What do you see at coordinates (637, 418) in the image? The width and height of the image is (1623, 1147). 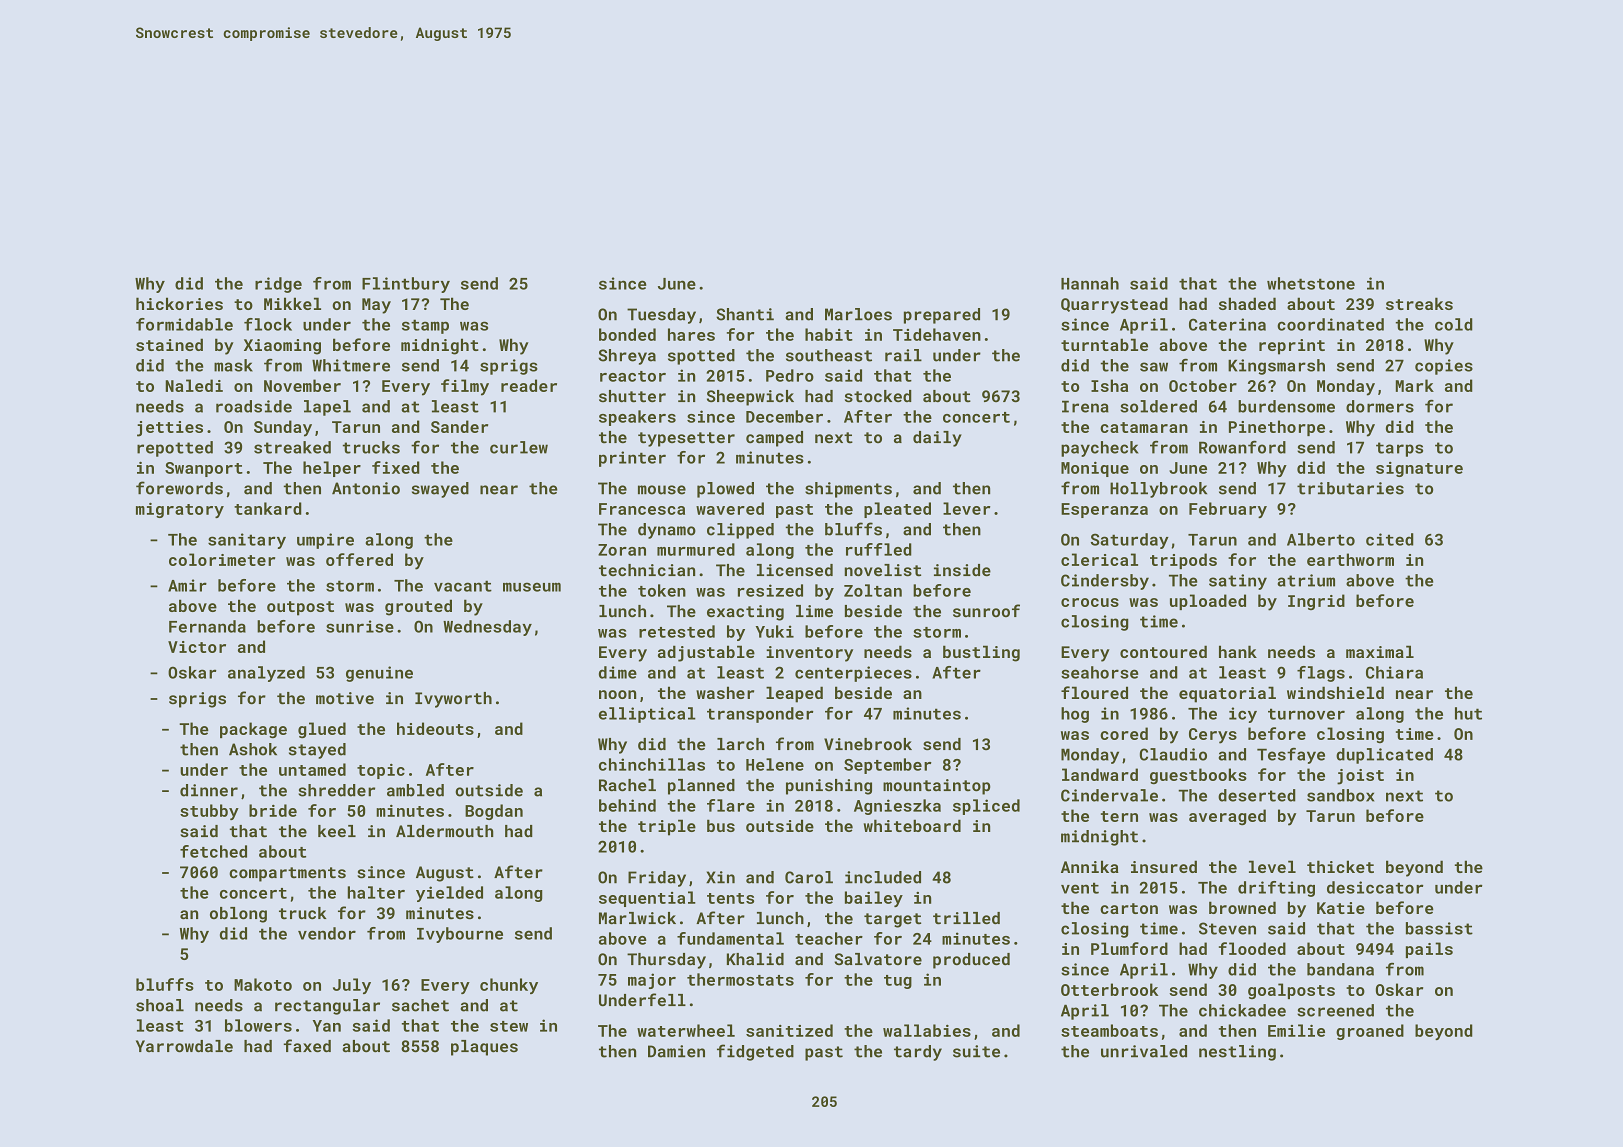 I see `speakers` at bounding box center [637, 418].
